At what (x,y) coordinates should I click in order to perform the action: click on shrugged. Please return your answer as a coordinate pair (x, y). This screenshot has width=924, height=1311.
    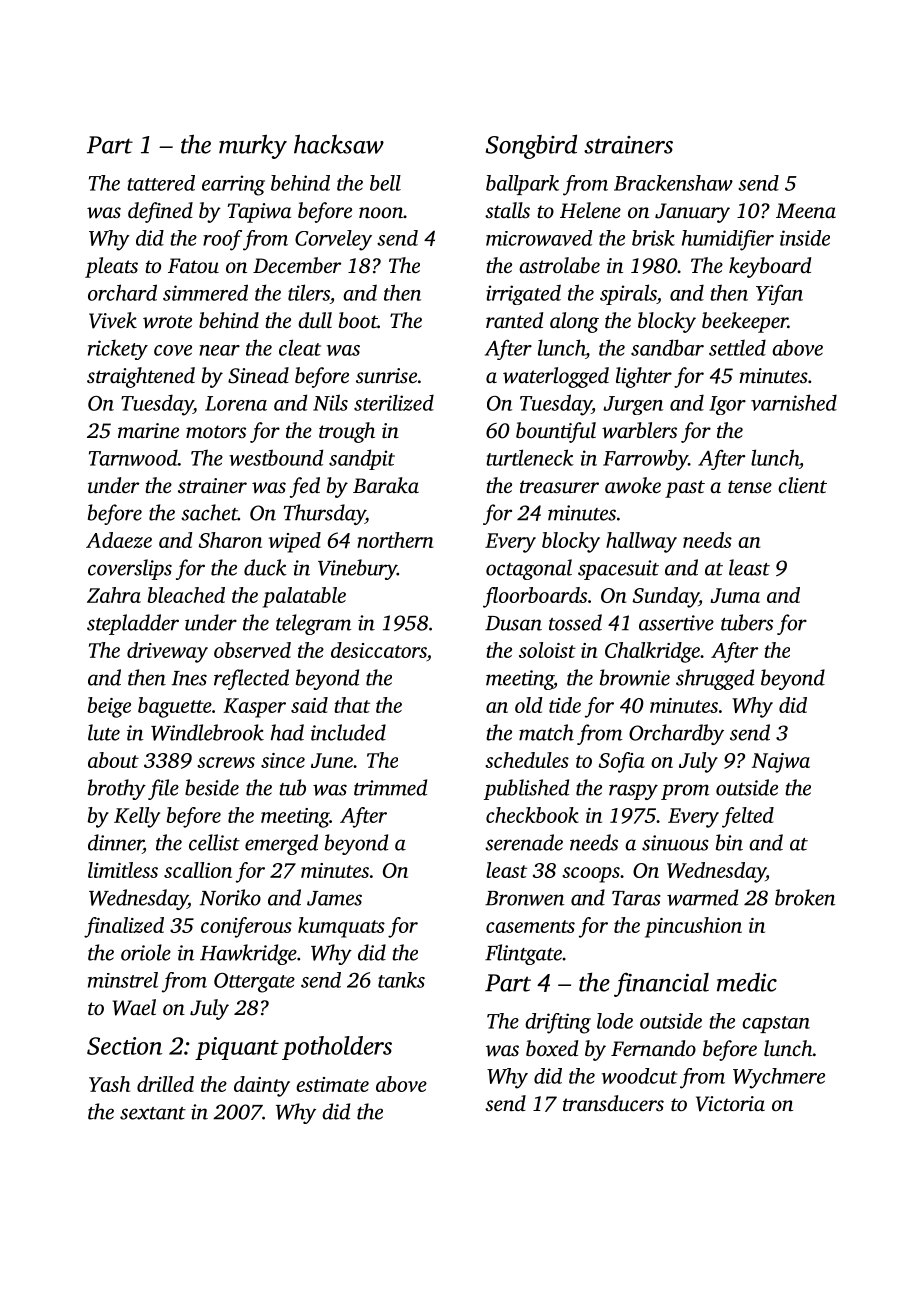
    Looking at the image, I should click on (715, 679).
